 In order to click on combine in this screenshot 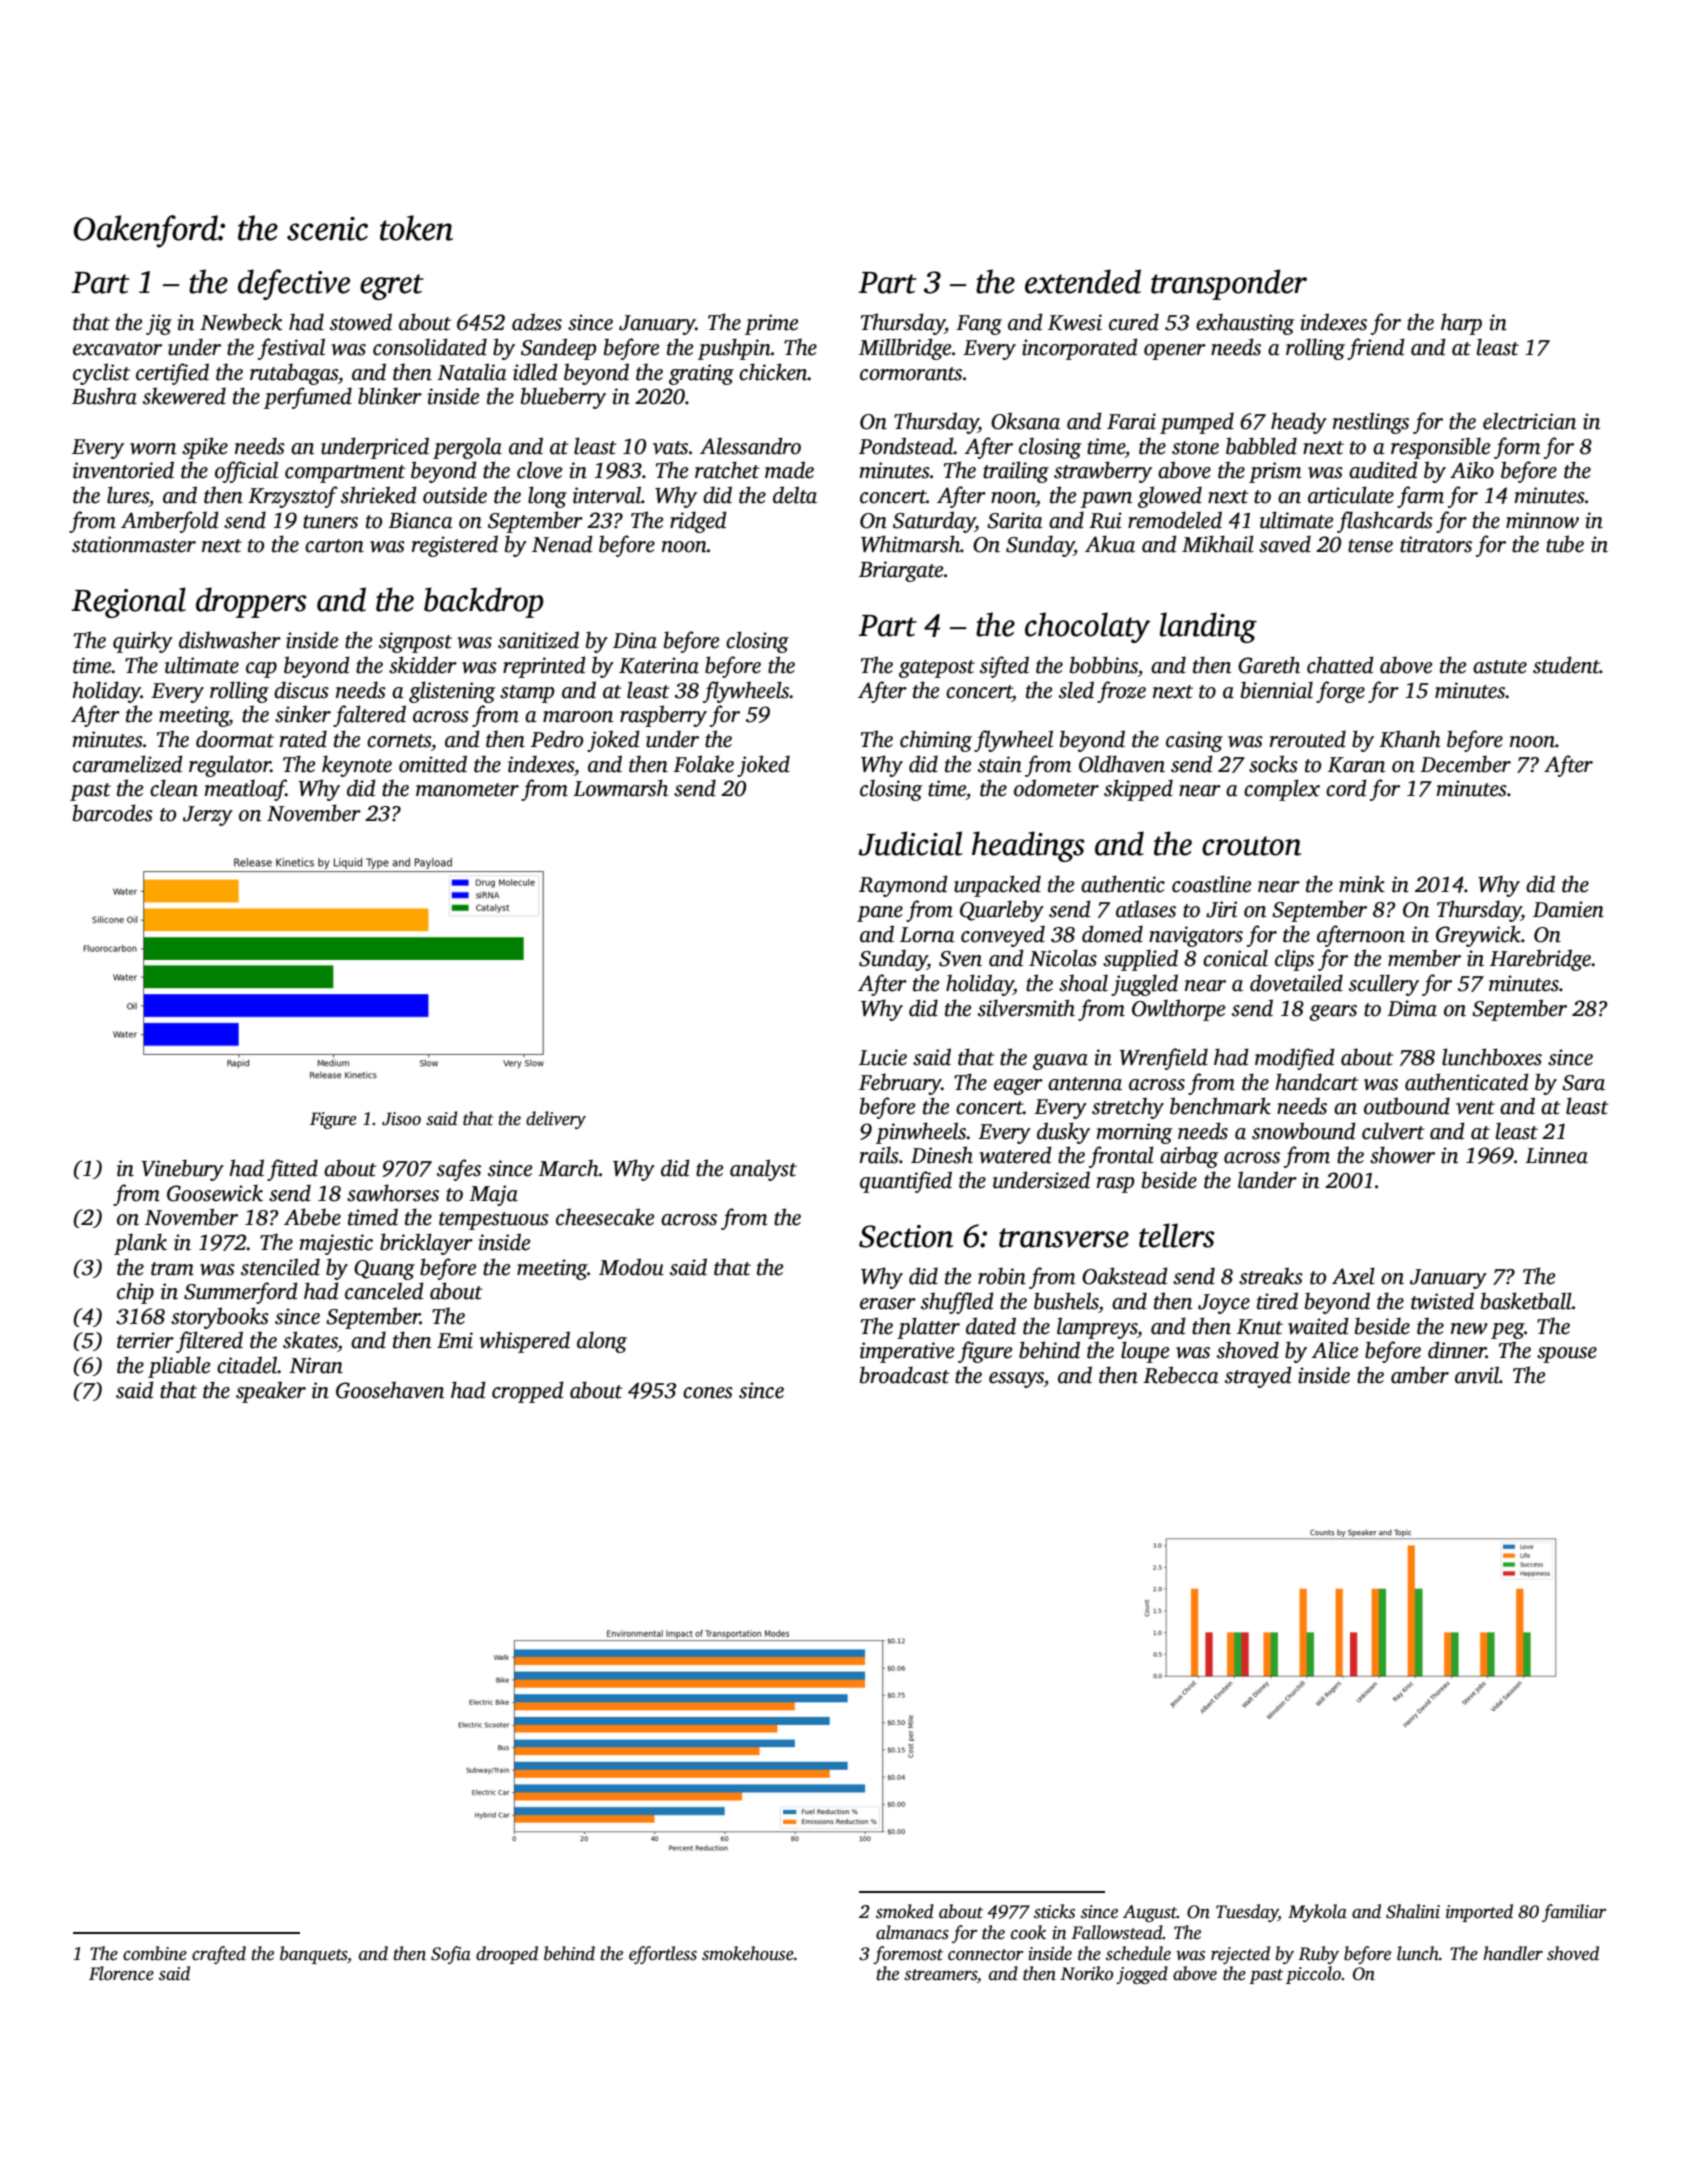, I will do `click(155, 1953)`.
